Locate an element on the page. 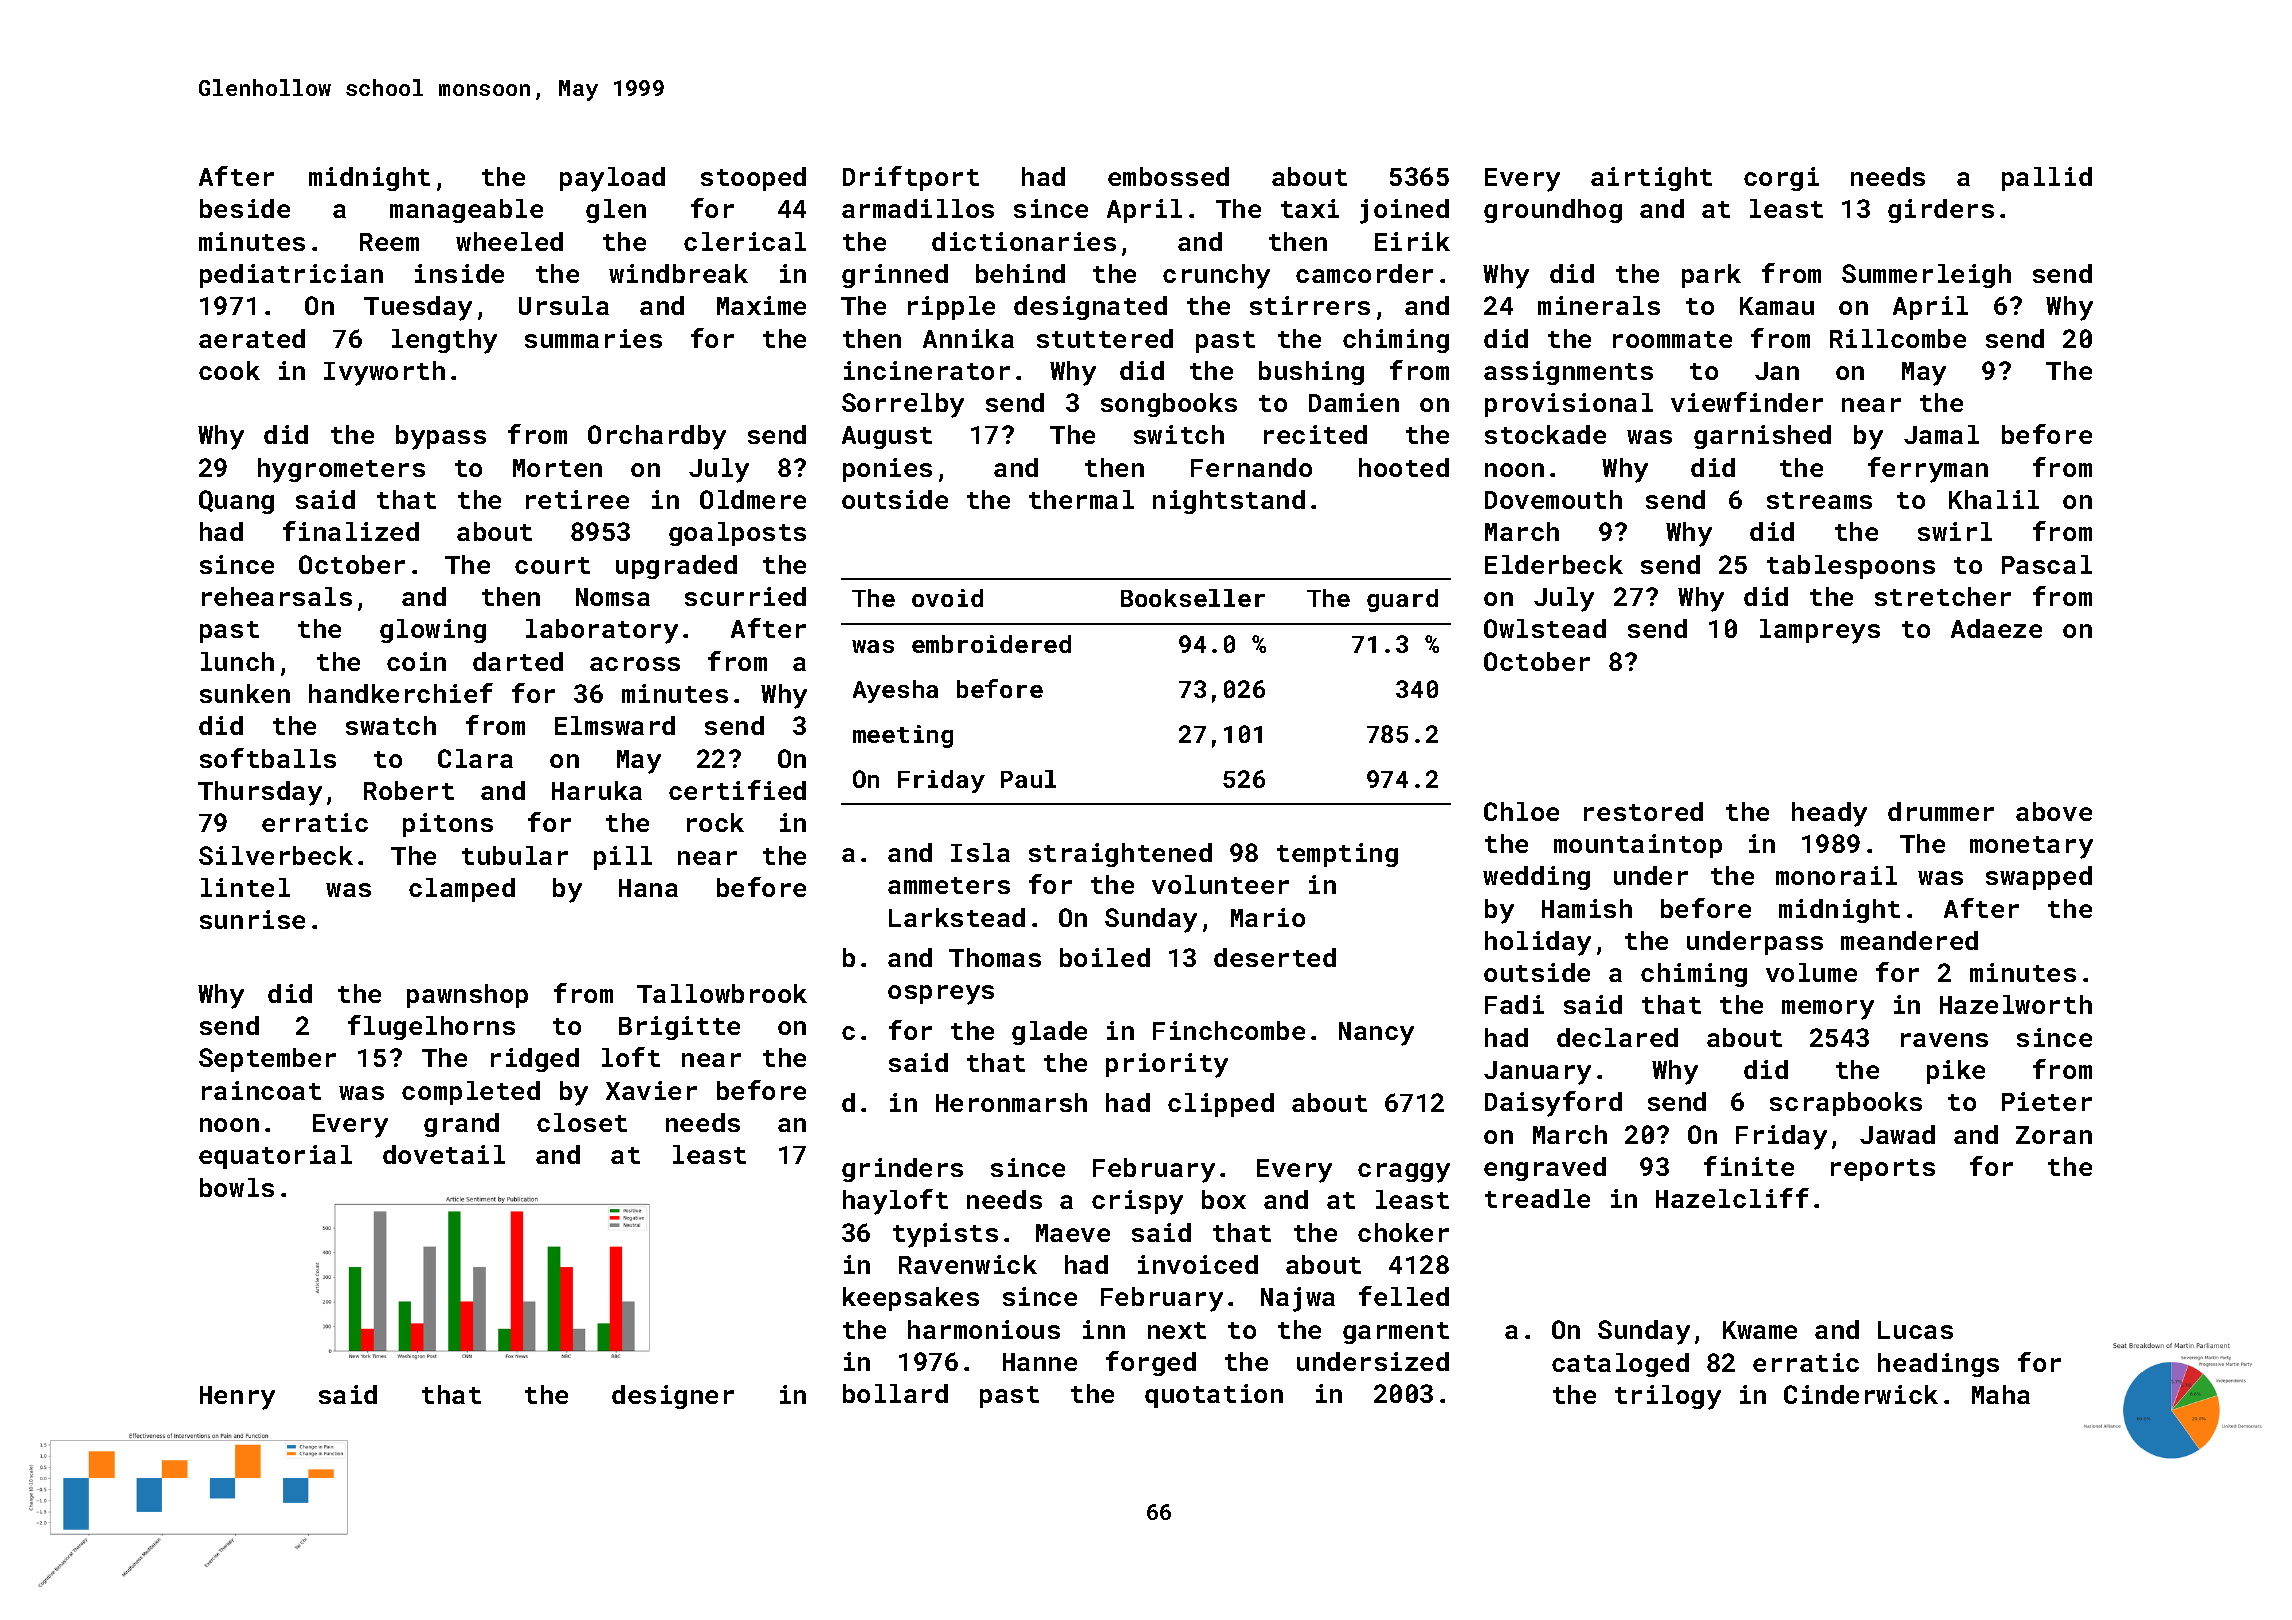 The image size is (2292, 1620). joined is located at coordinates (1404, 211).
